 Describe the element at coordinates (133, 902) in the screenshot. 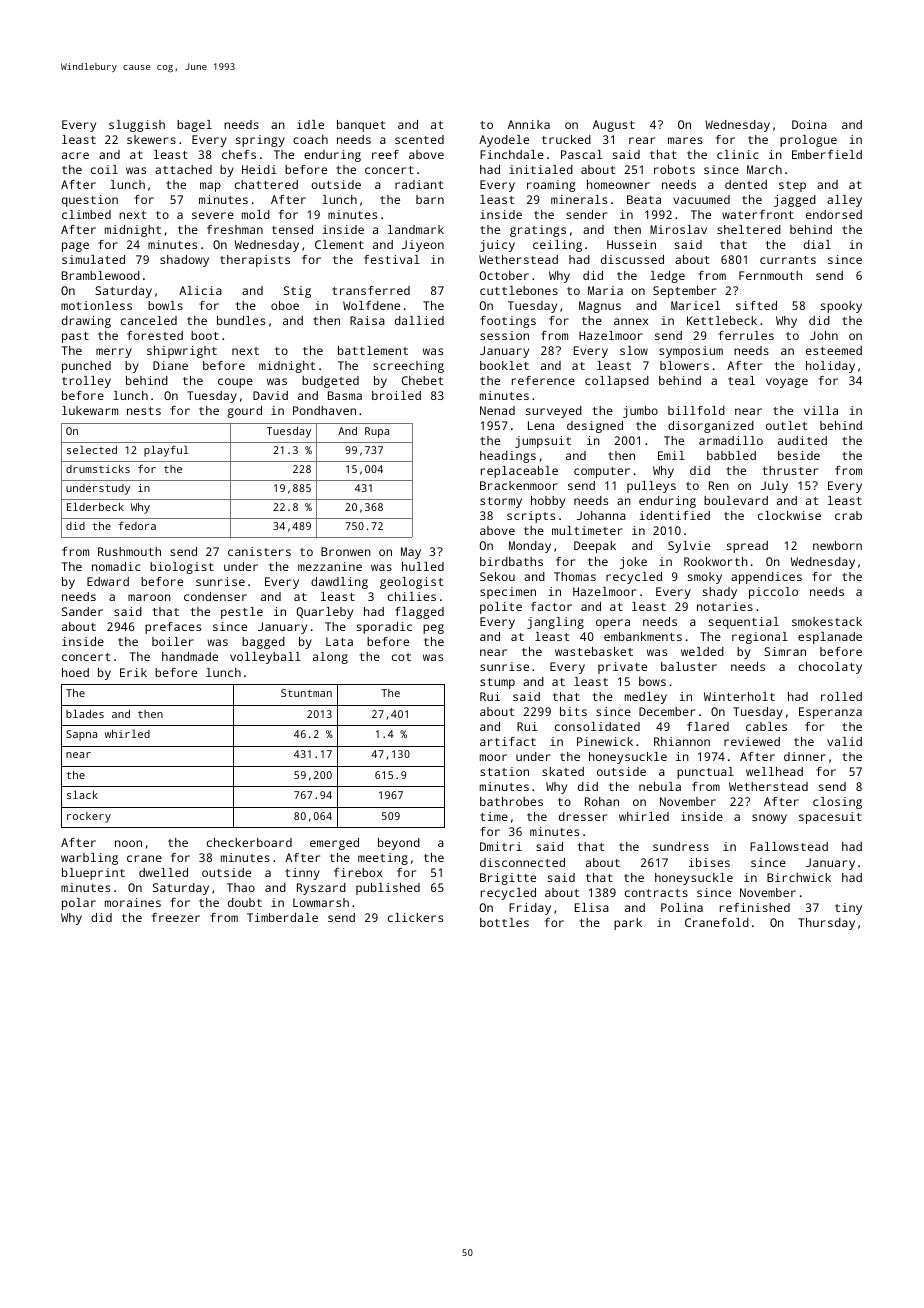

I see `moraines` at that location.
